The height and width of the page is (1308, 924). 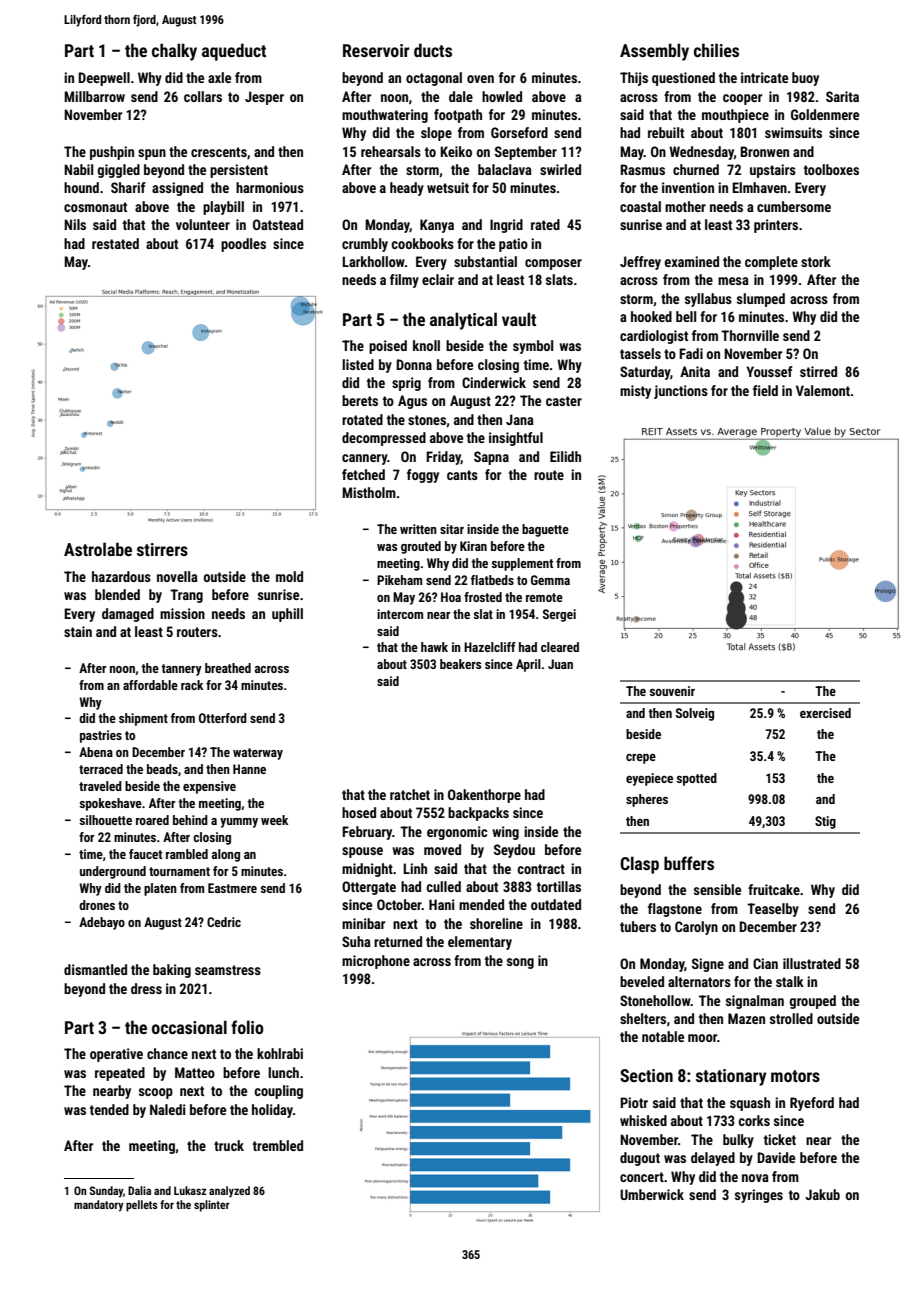 What do you see at coordinates (162, 549) in the page?
I see `stirrers` at bounding box center [162, 549].
